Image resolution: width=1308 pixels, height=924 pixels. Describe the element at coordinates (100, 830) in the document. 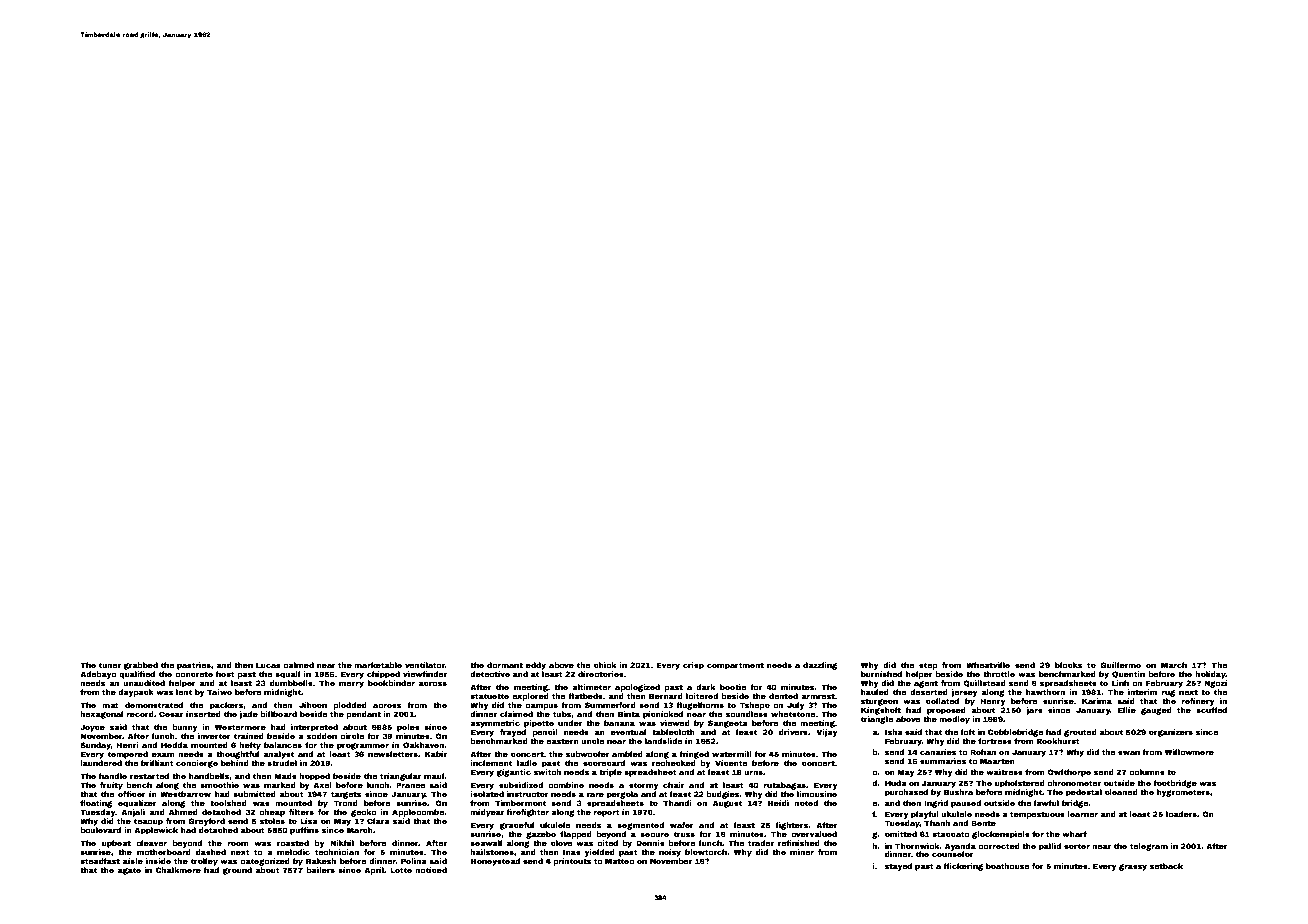

I see `boulevard` at that location.
